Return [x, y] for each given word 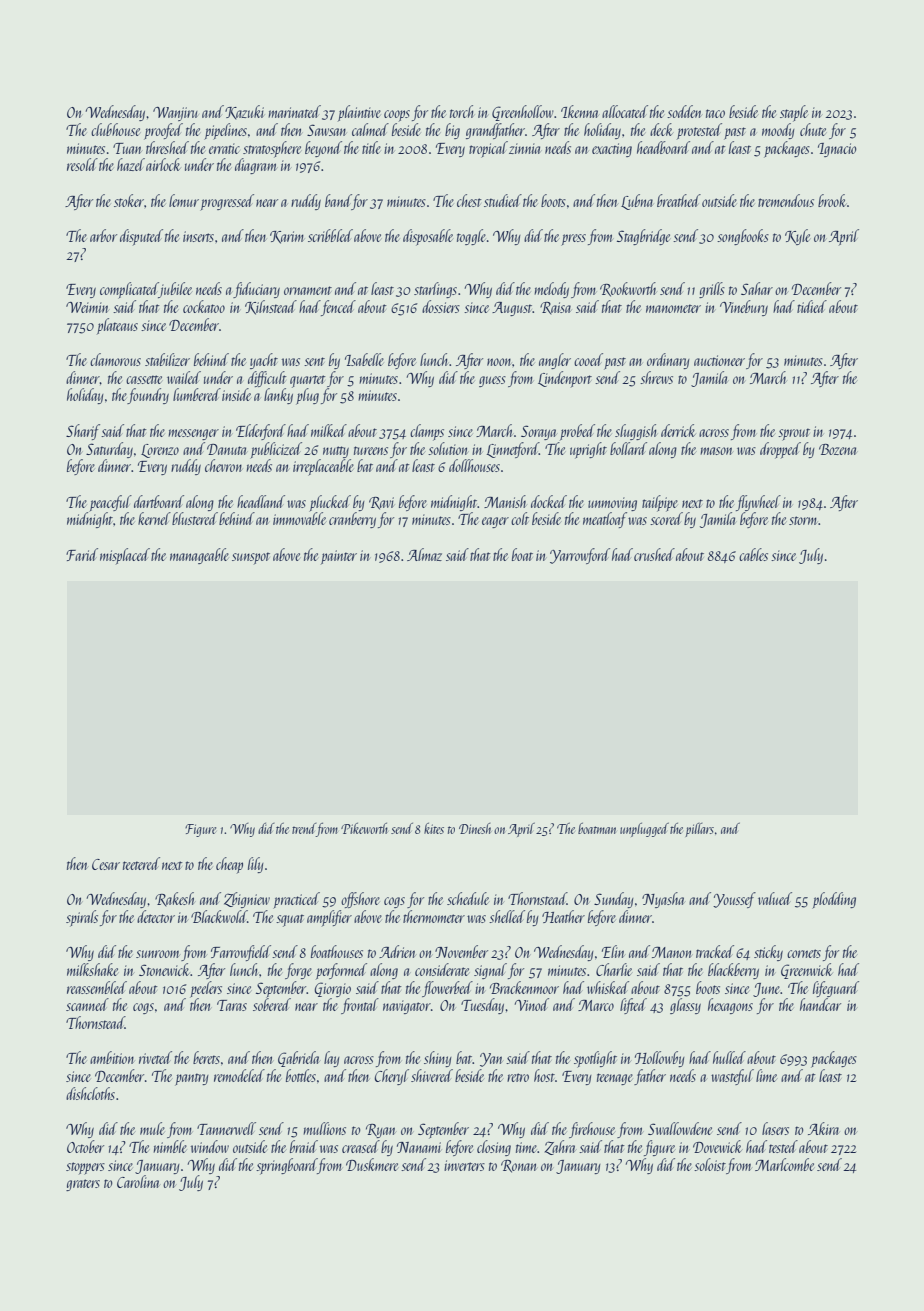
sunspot [251, 558]
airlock [163, 164]
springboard [287, 1166]
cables [753, 554]
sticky [768, 953]
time [527, 1147]
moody [778, 131]
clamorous [115, 359]
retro [518, 1077]
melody [552, 290]
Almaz [424, 554]
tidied [812, 306]
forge [298, 971]
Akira [823, 1128]
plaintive [359, 113]
